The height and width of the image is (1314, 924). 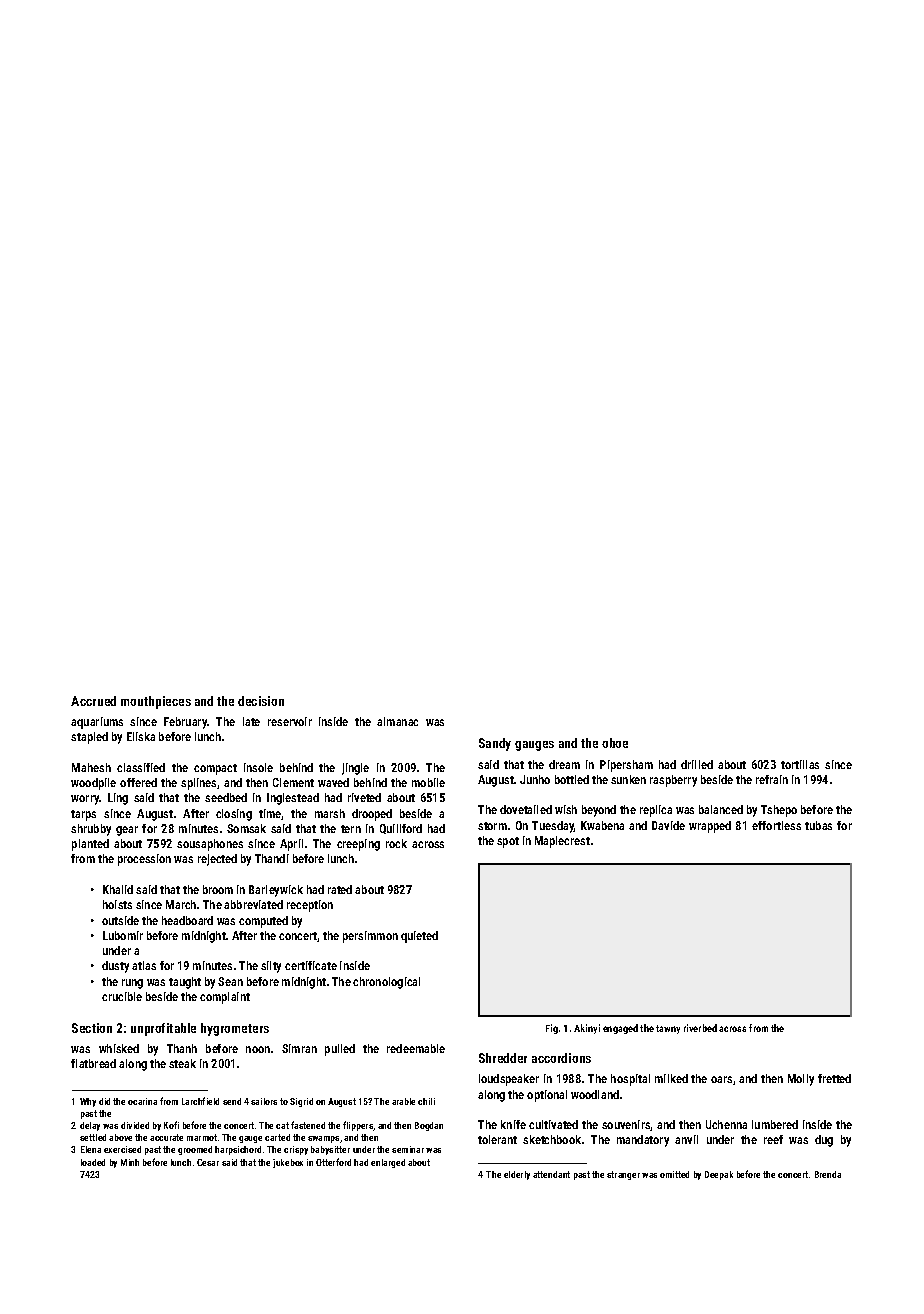 What do you see at coordinates (828, 1174) in the image?
I see `Brenda` at bounding box center [828, 1174].
